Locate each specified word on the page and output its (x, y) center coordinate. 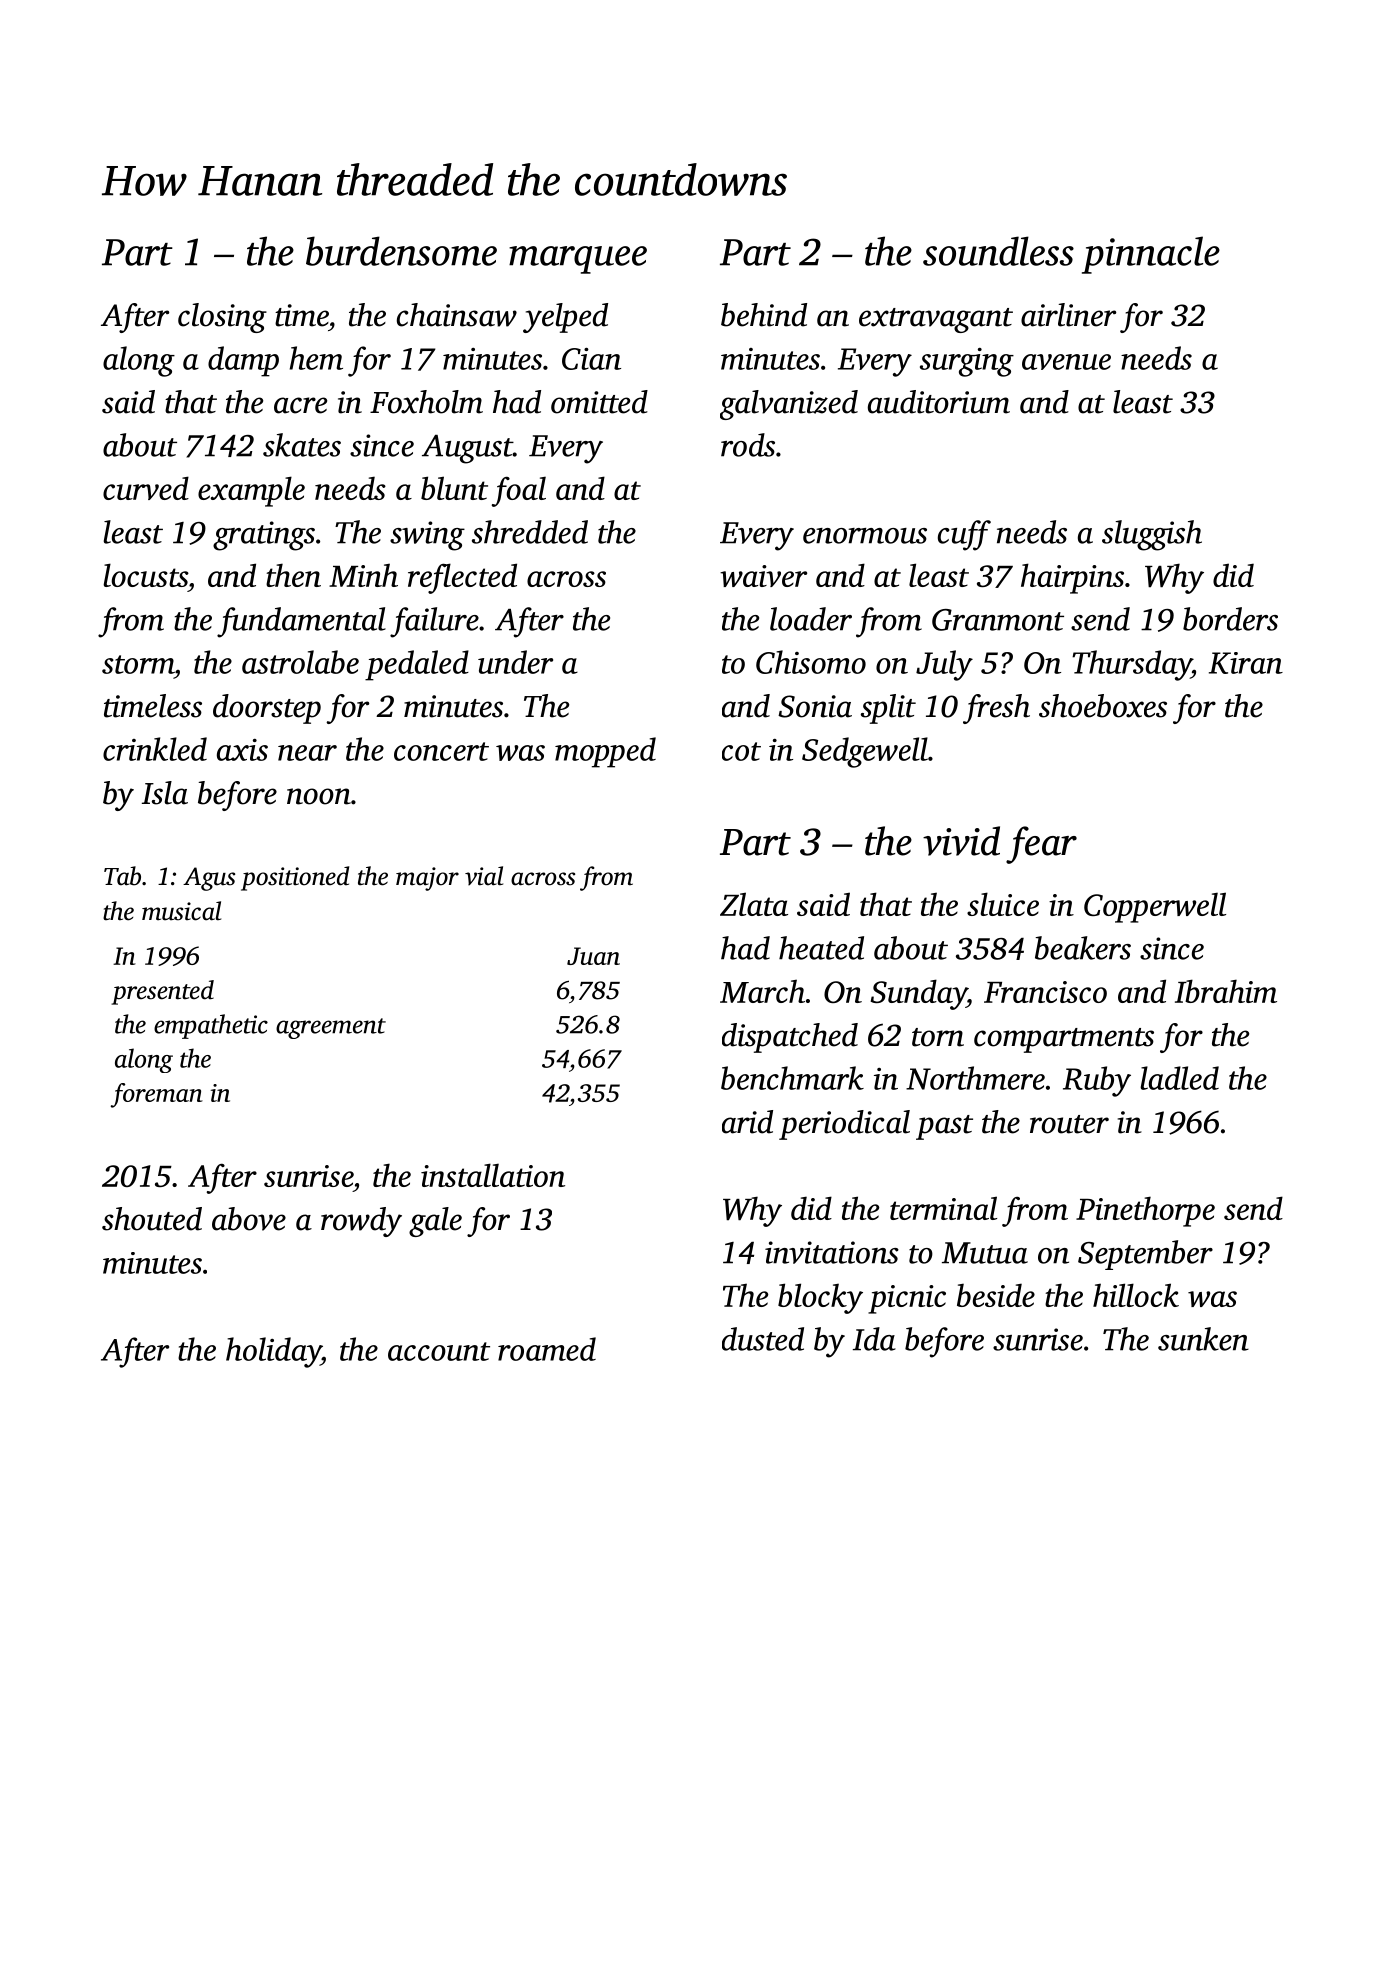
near (307, 753)
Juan (593, 956)
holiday (273, 1352)
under (515, 662)
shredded (530, 532)
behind (764, 315)
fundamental (301, 622)
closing (222, 318)
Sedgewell (865, 752)
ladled (1179, 1078)
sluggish (1152, 535)
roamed (547, 1349)
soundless (998, 251)
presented (162, 992)
